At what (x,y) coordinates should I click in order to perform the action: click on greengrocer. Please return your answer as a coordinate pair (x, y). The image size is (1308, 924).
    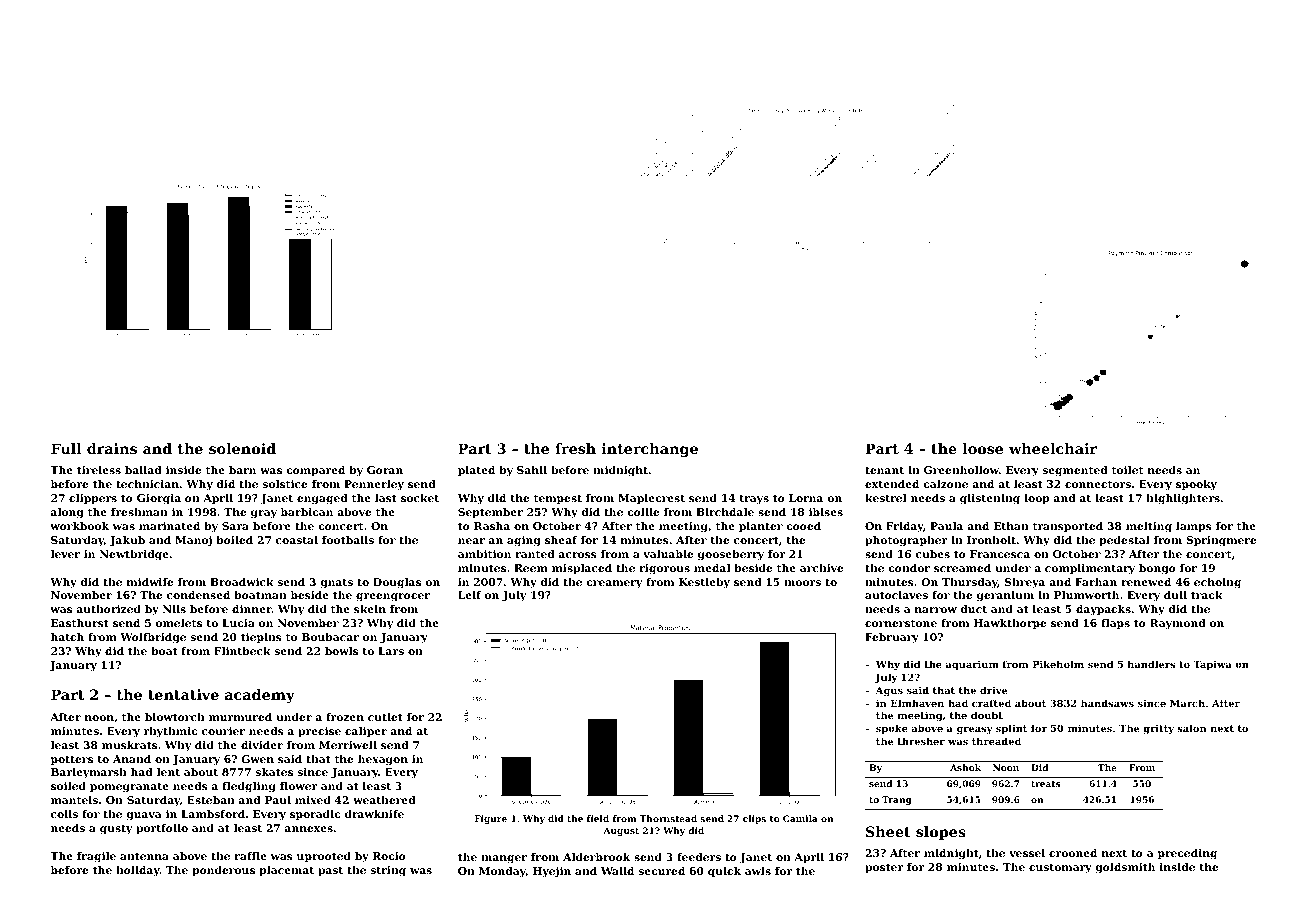
    Looking at the image, I should click on (393, 597).
